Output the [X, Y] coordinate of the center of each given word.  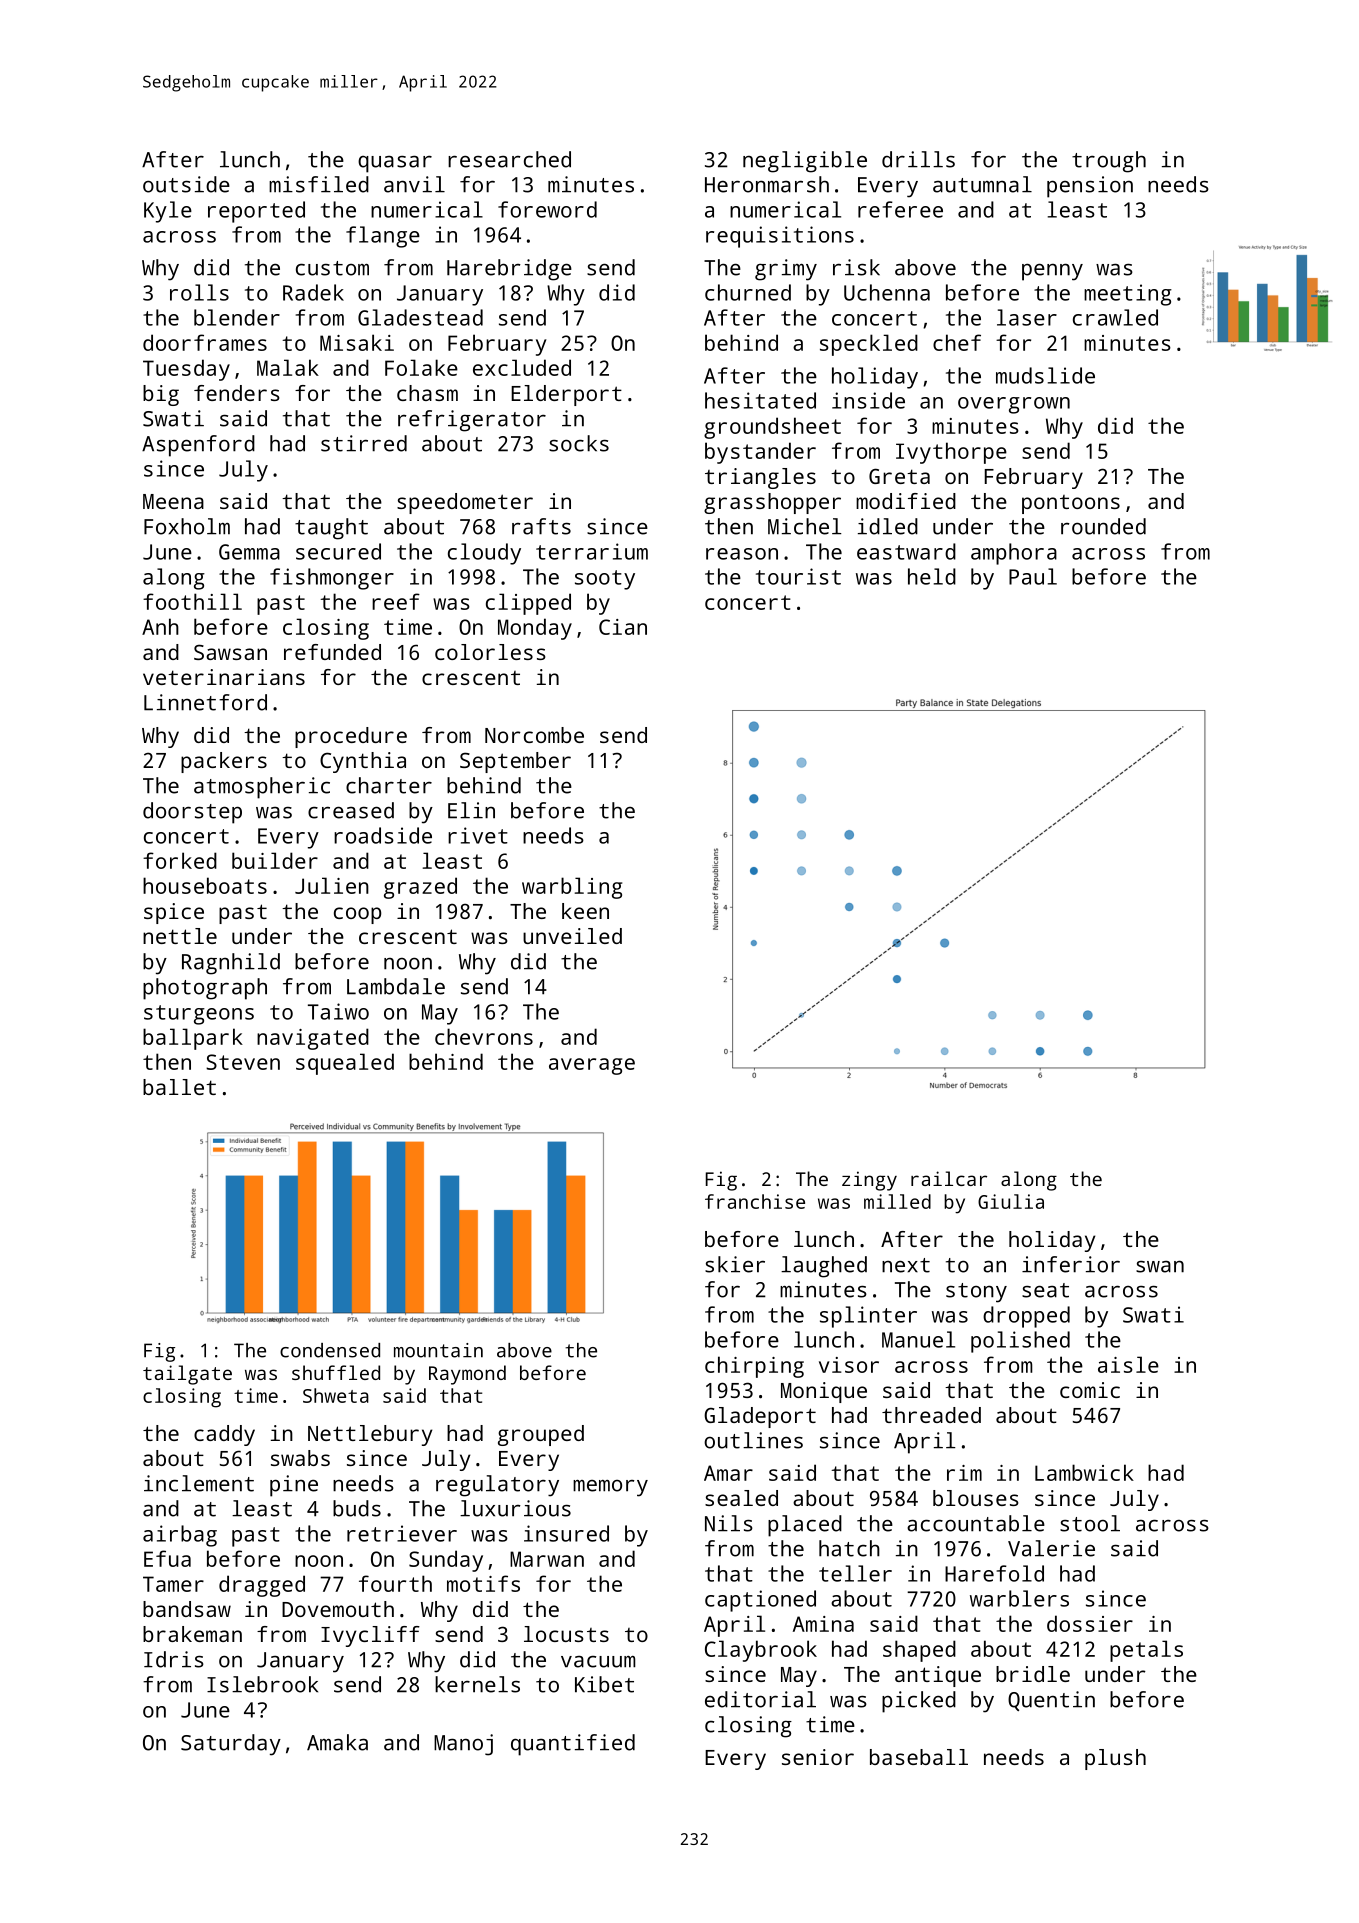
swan [1160, 1266]
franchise [755, 1201]
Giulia [1011, 1201]
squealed [345, 1064]
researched [509, 159]
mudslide [1045, 375]
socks [579, 443]
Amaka [337, 1742]
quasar [395, 164]
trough [1109, 162]
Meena [173, 501]
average [592, 1066]
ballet [179, 1087]
